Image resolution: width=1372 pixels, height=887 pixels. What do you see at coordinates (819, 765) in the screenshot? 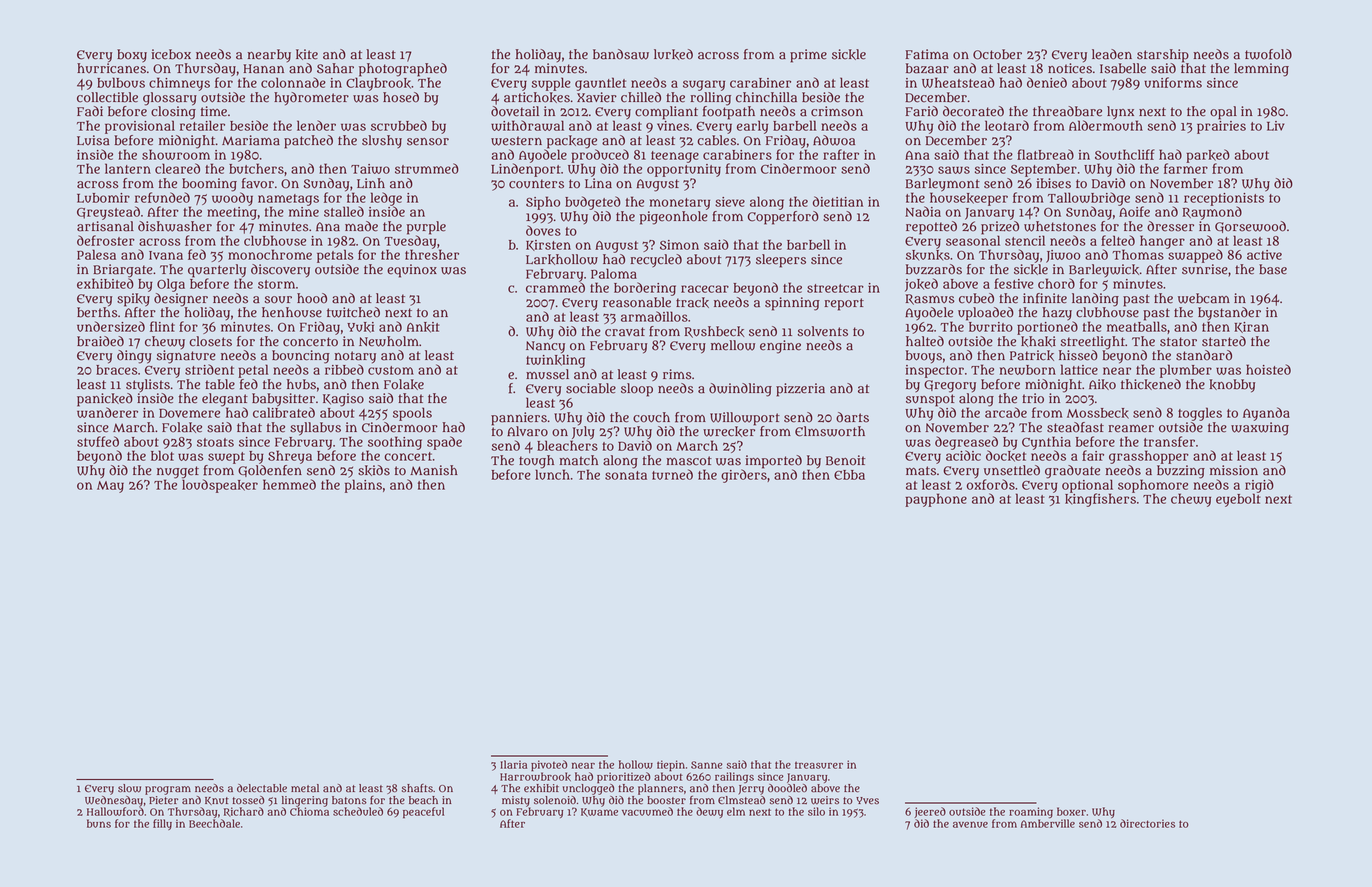
I see `treasurer` at bounding box center [819, 765].
